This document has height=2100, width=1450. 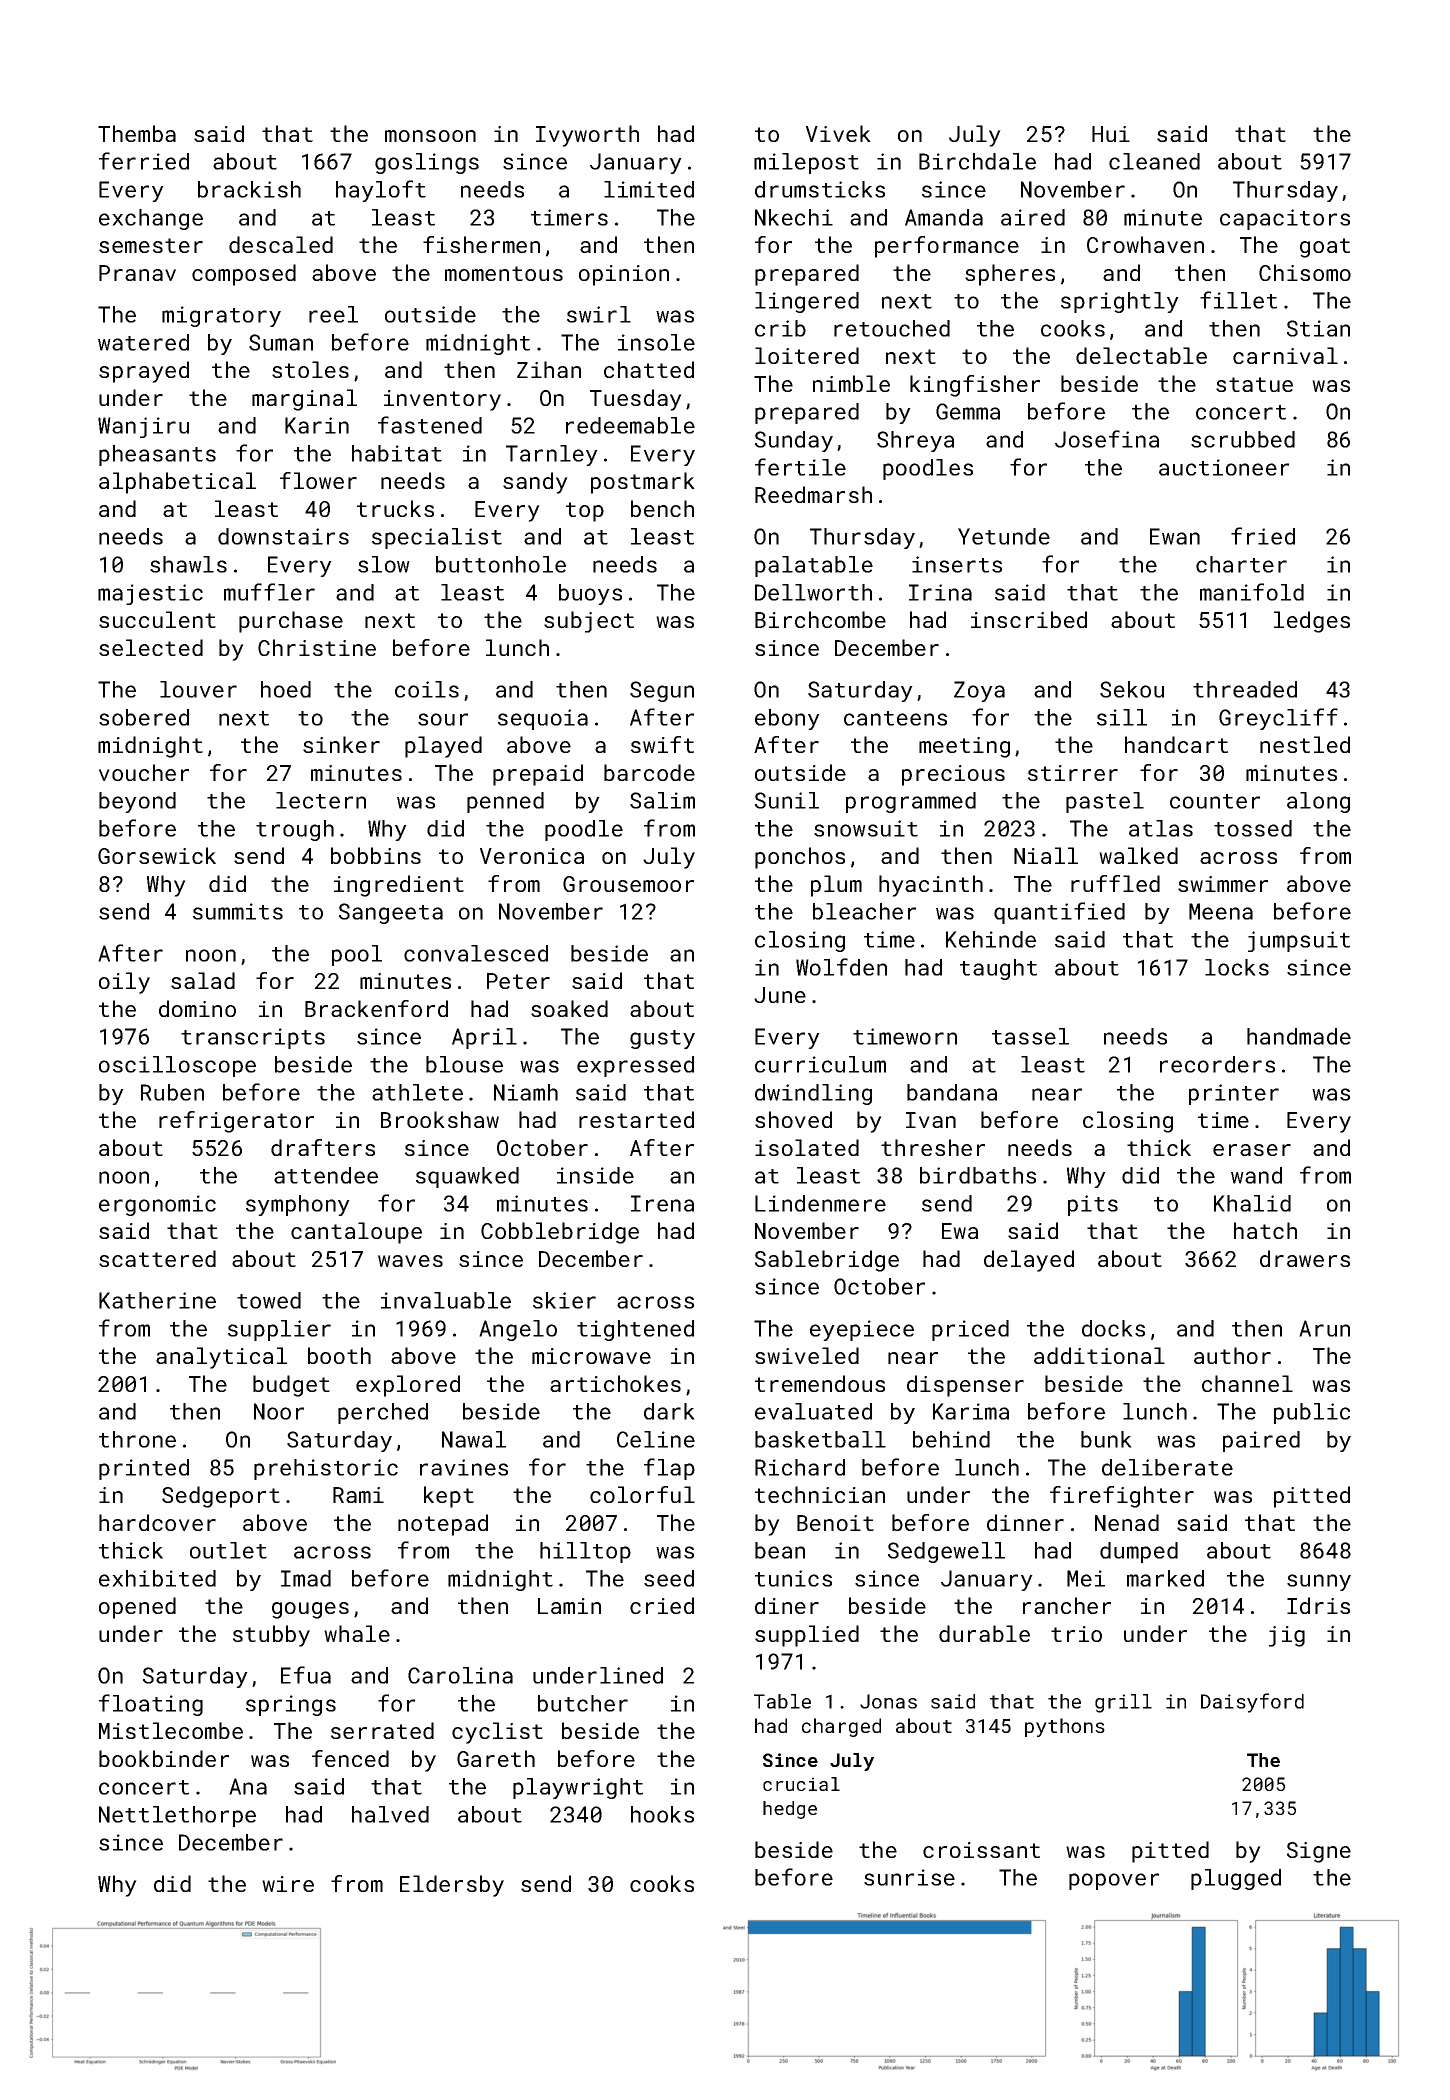 What do you see at coordinates (137, 133) in the document?
I see `Themba` at bounding box center [137, 133].
